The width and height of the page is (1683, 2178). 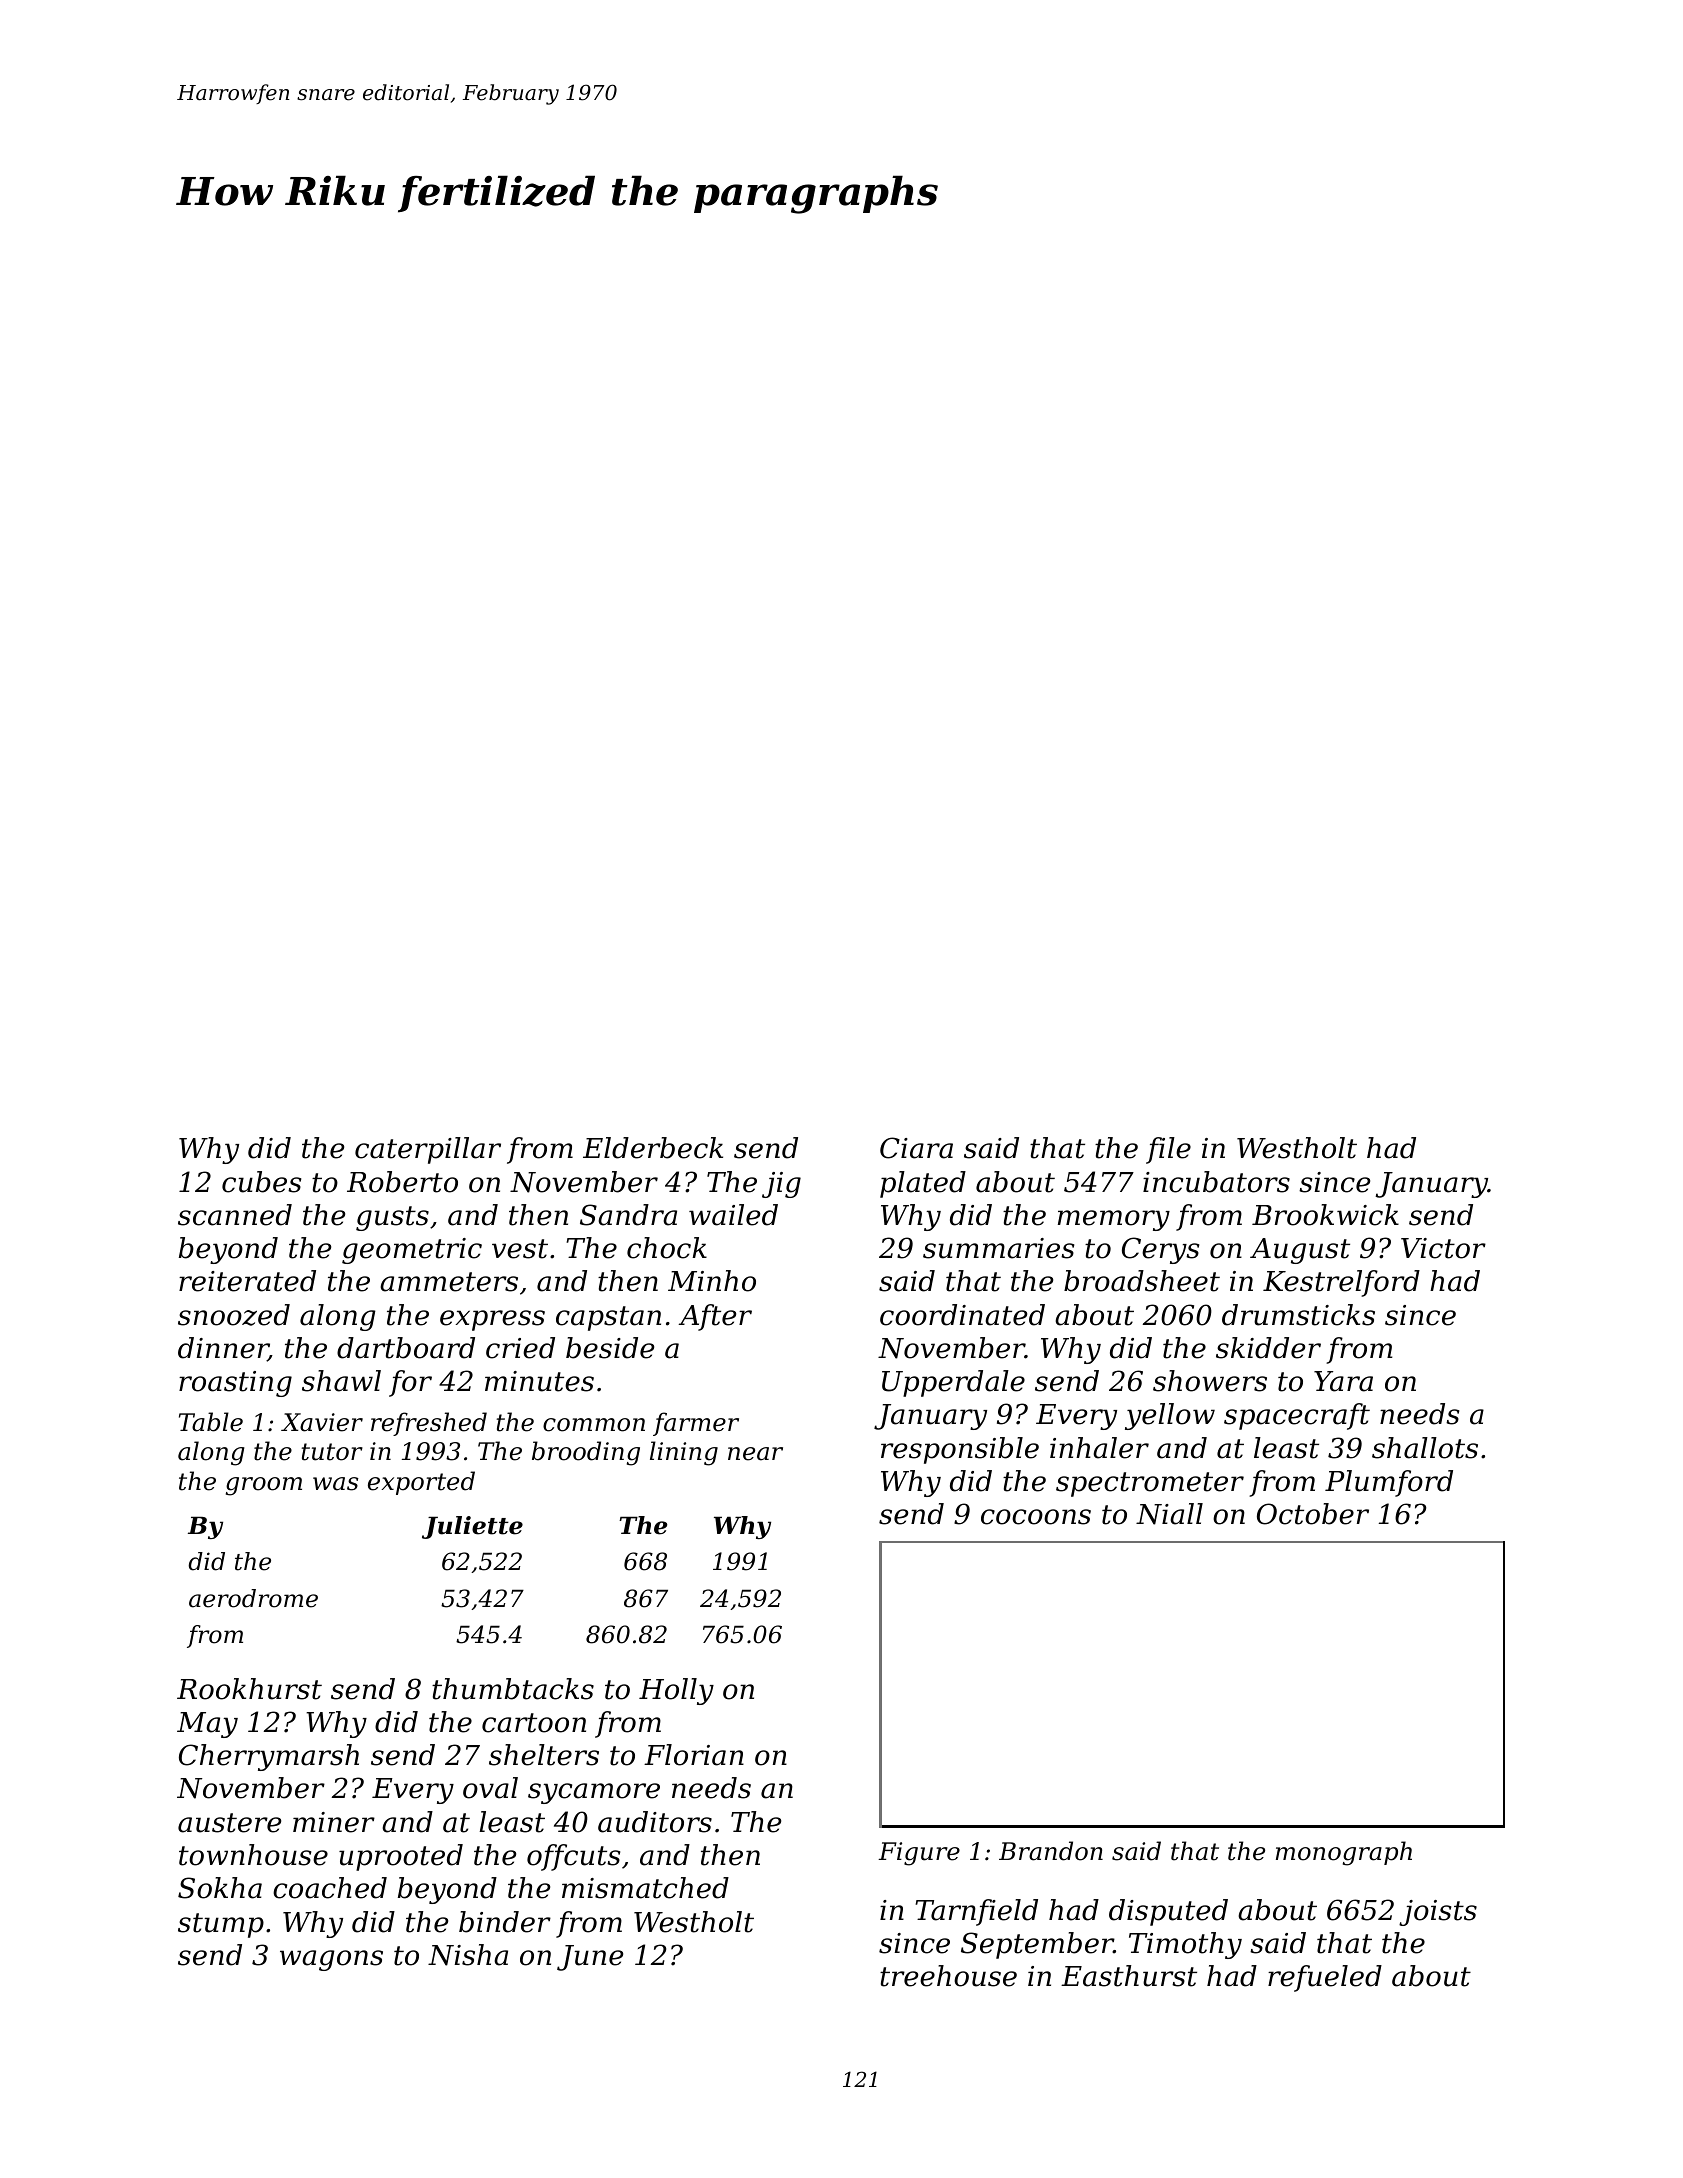 What do you see at coordinates (653, 1148) in the page?
I see `Elderbeck` at bounding box center [653, 1148].
